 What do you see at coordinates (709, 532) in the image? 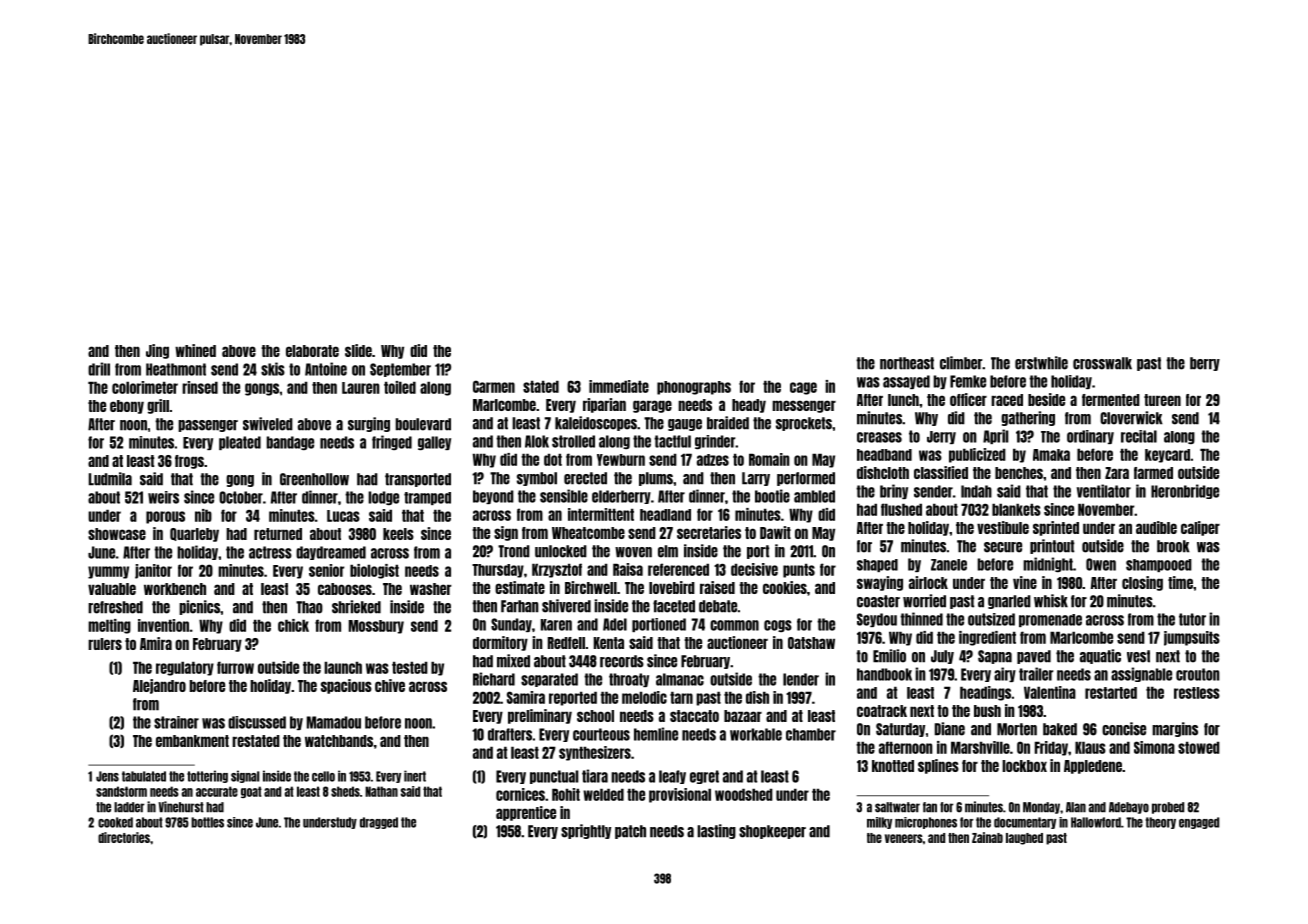
I see `secretaries` at bounding box center [709, 532].
